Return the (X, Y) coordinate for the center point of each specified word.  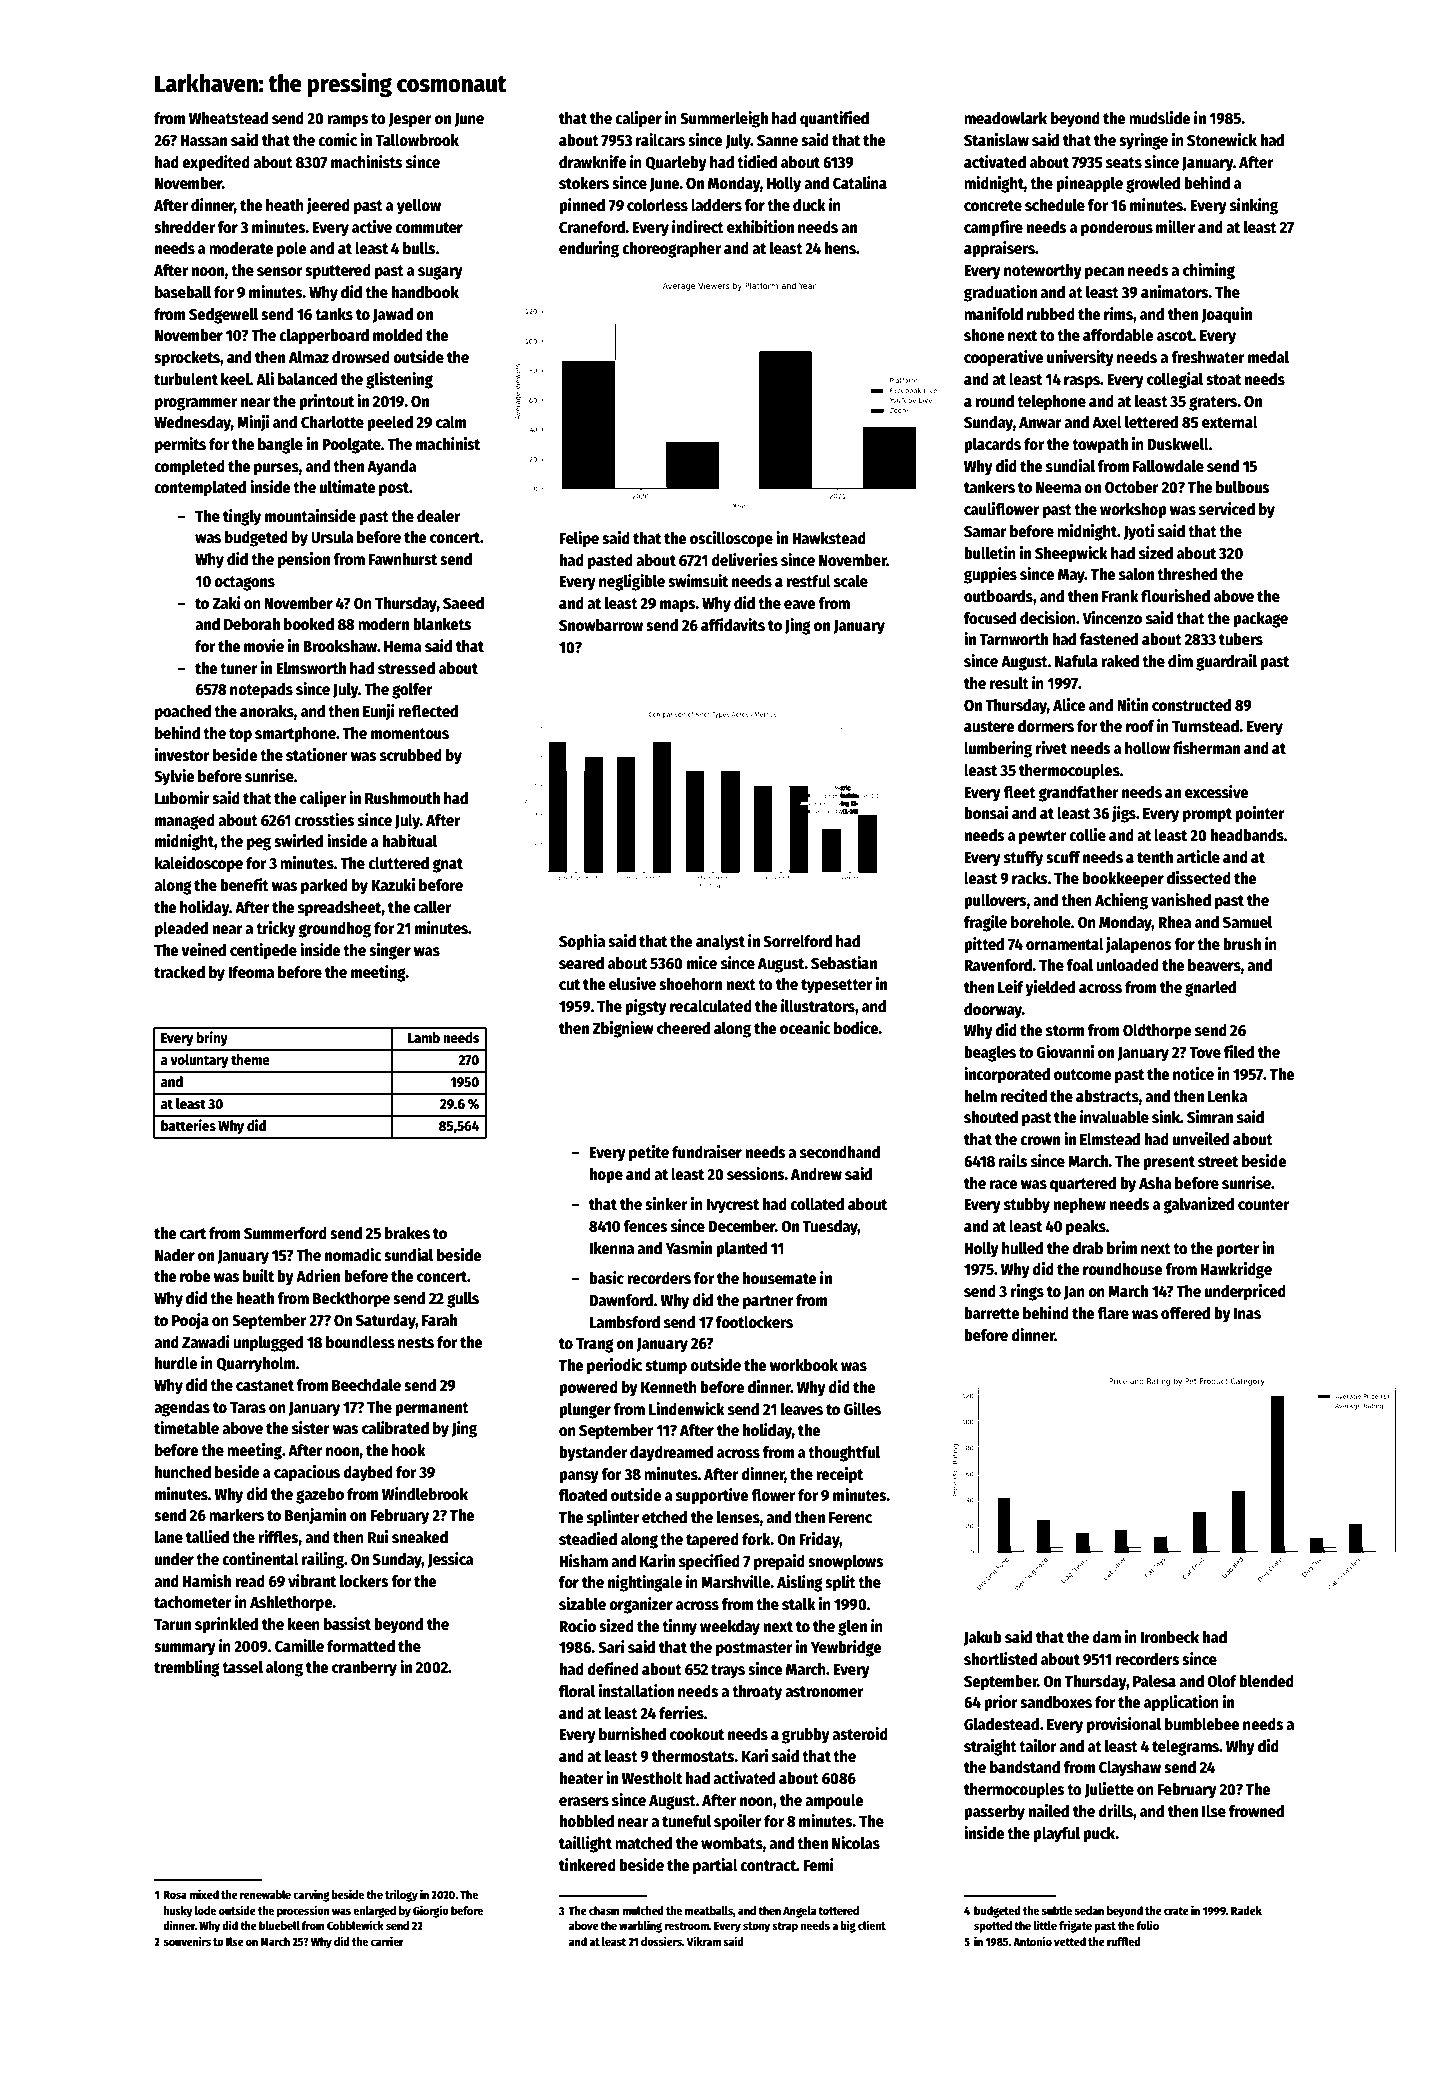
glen (852, 1628)
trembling (187, 1668)
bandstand (1025, 1767)
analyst (720, 943)
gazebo (320, 1496)
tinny (679, 1627)
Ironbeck (1169, 1637)
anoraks (267, 711)
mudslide (1160, 117)
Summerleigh (724, 119)
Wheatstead (228, 118)
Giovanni (1065, 1052)
